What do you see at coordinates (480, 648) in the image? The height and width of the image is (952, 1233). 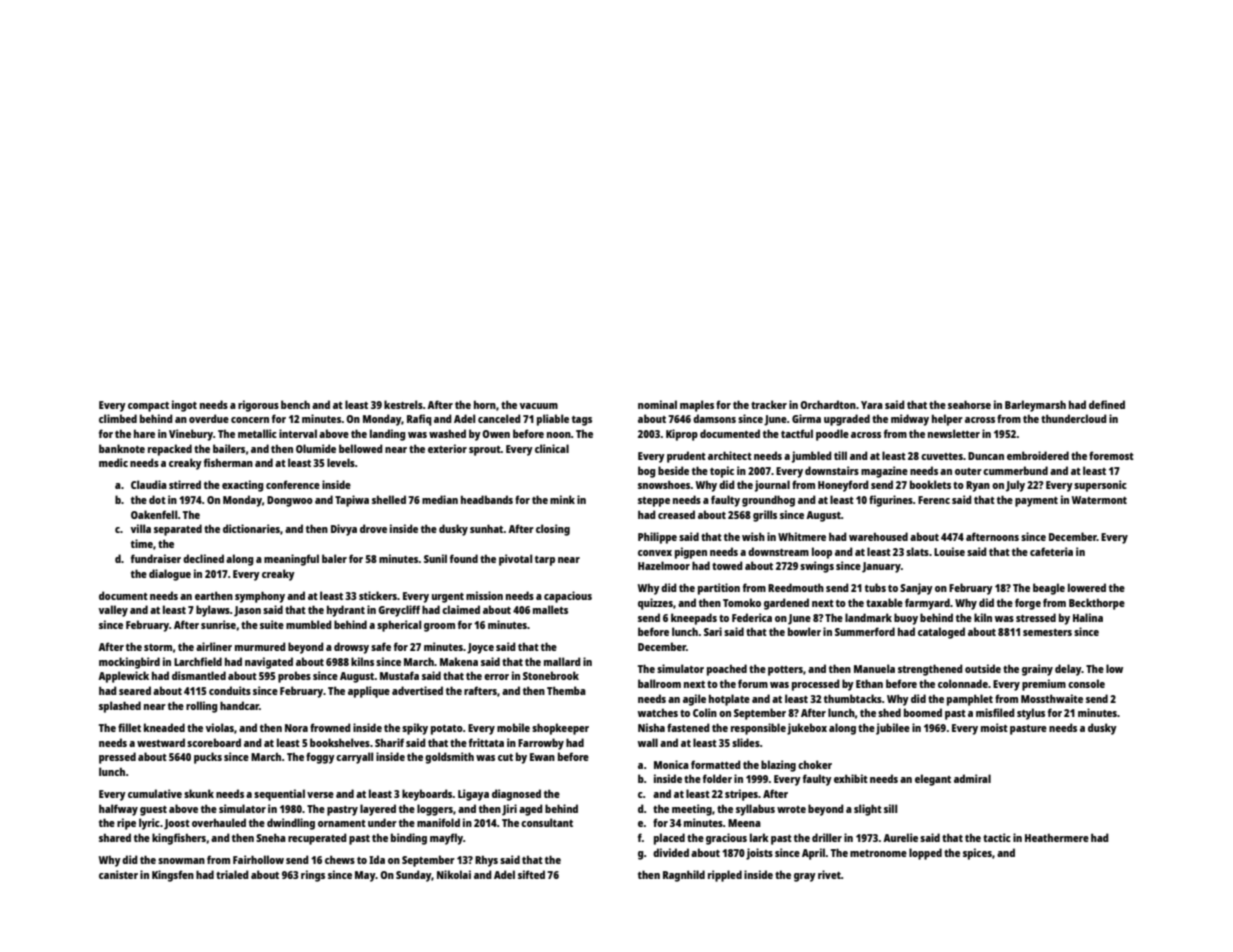 I see `Joyce` at bounding box center [480, 648].
